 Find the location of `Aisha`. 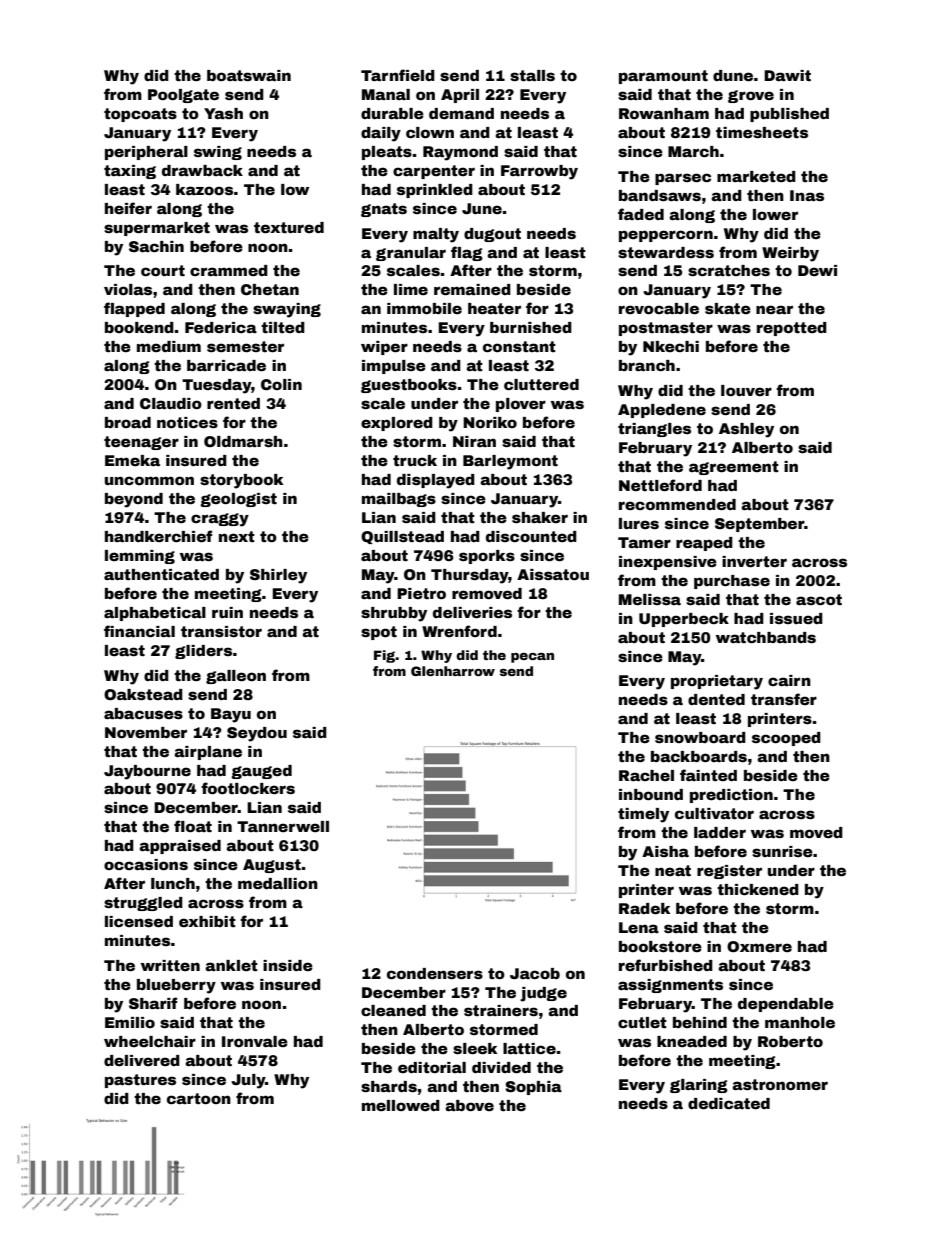

Aisha is located at coordinates (665, 851).
